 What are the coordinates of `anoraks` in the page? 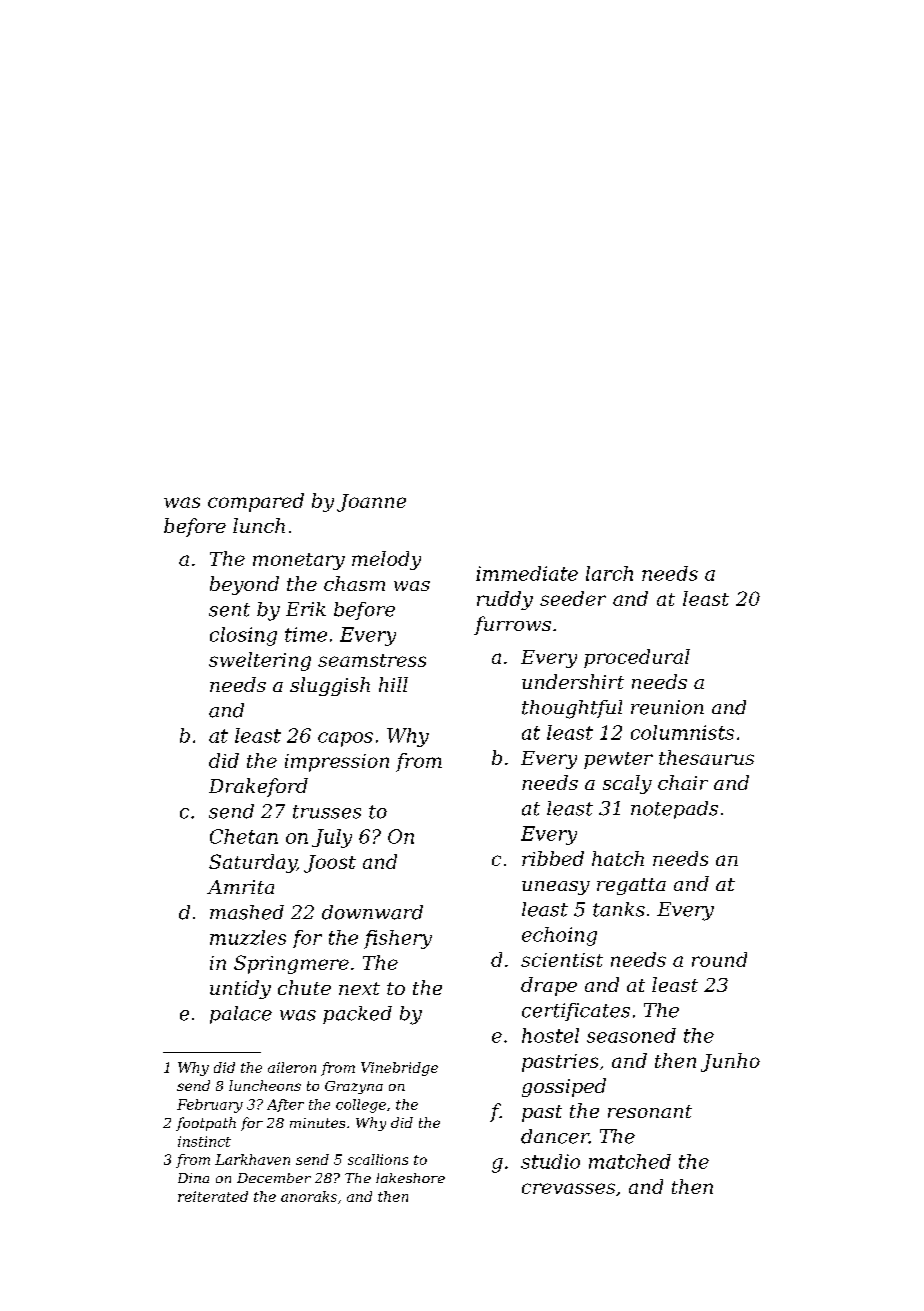 It's located at (309, 1196).
